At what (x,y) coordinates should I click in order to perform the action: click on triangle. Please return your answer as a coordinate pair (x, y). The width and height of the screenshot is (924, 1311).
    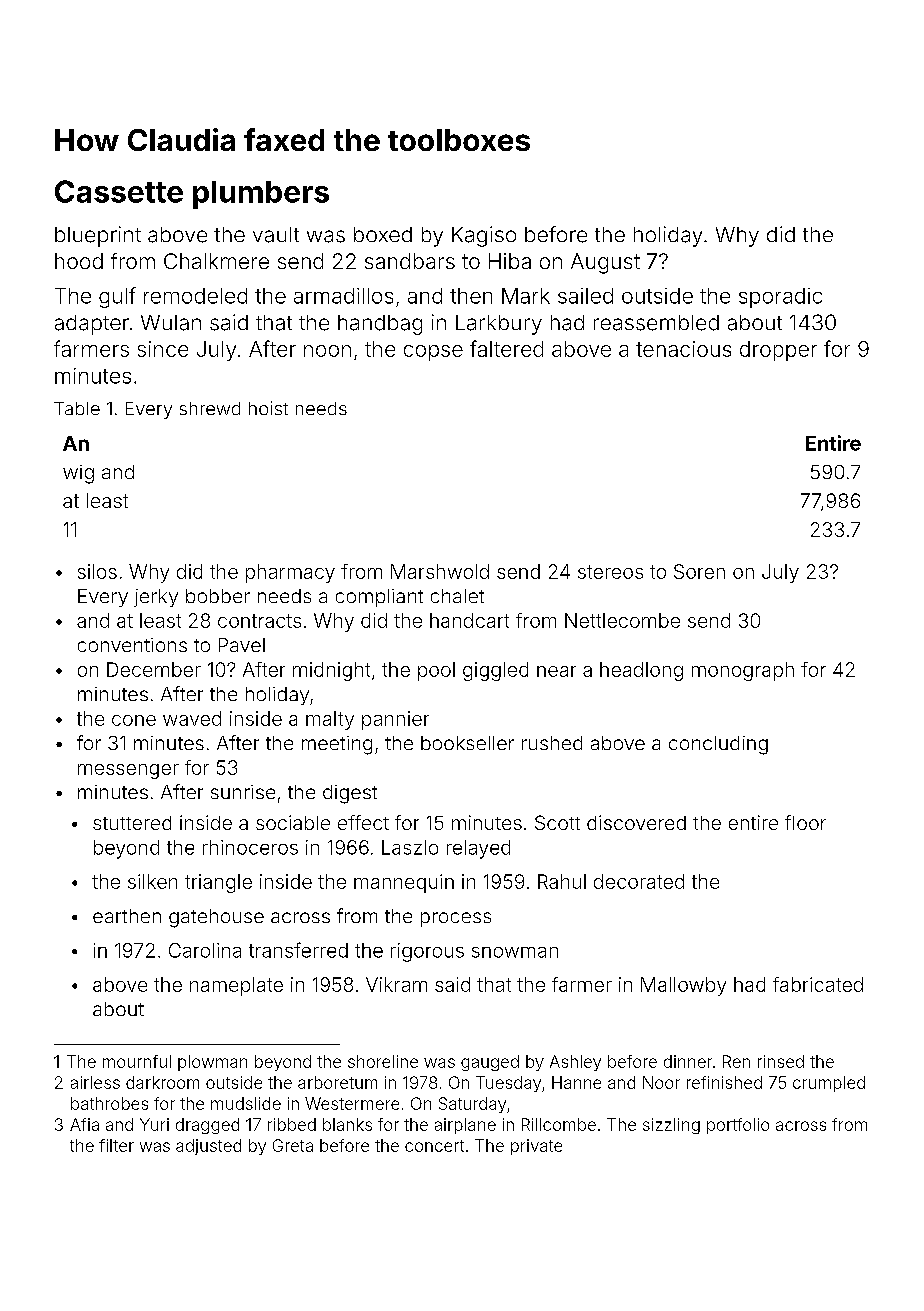
    Looking at the image, I should click on (218, 883).
